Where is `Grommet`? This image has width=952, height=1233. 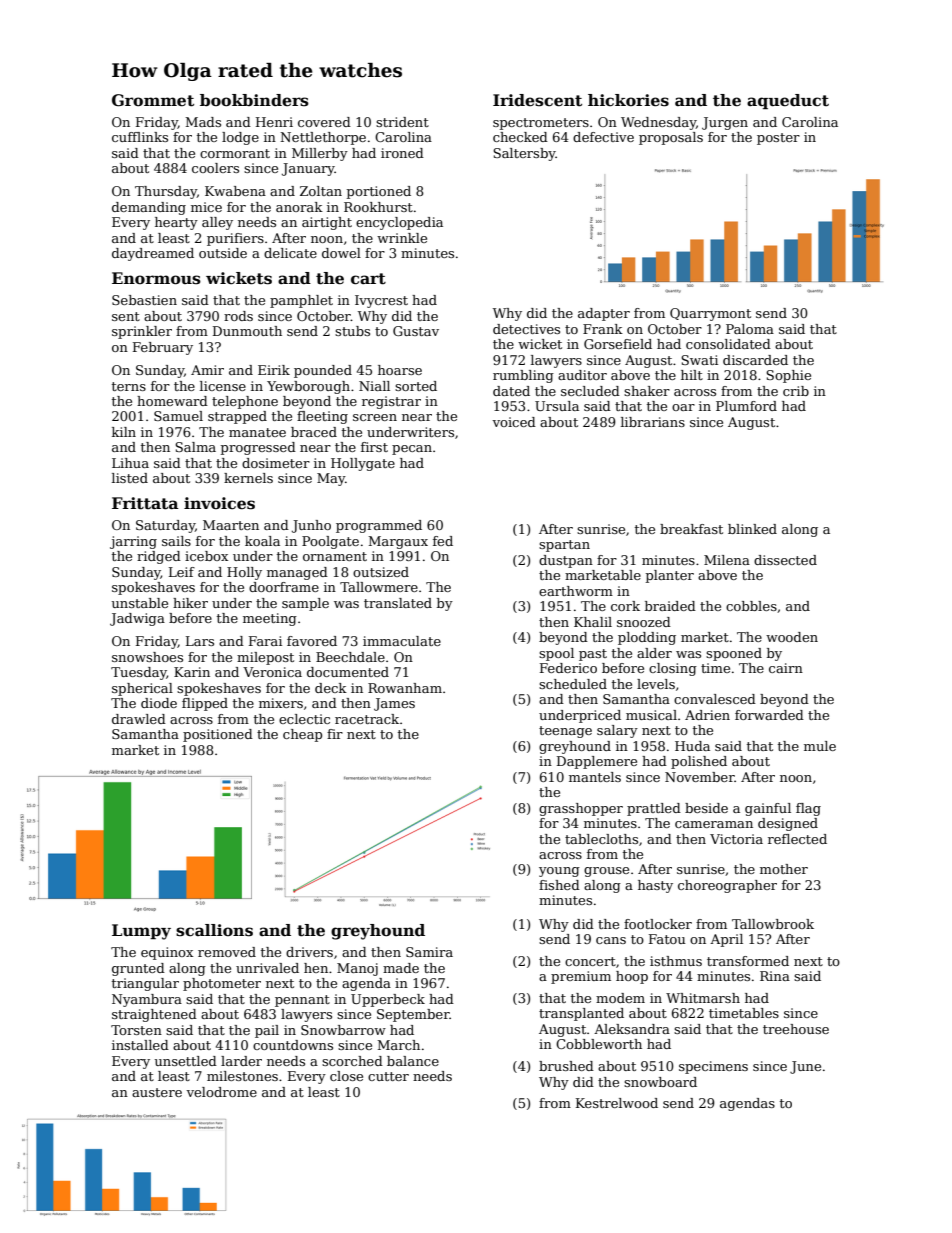
Grommet is located at coordinates (153, 100).
